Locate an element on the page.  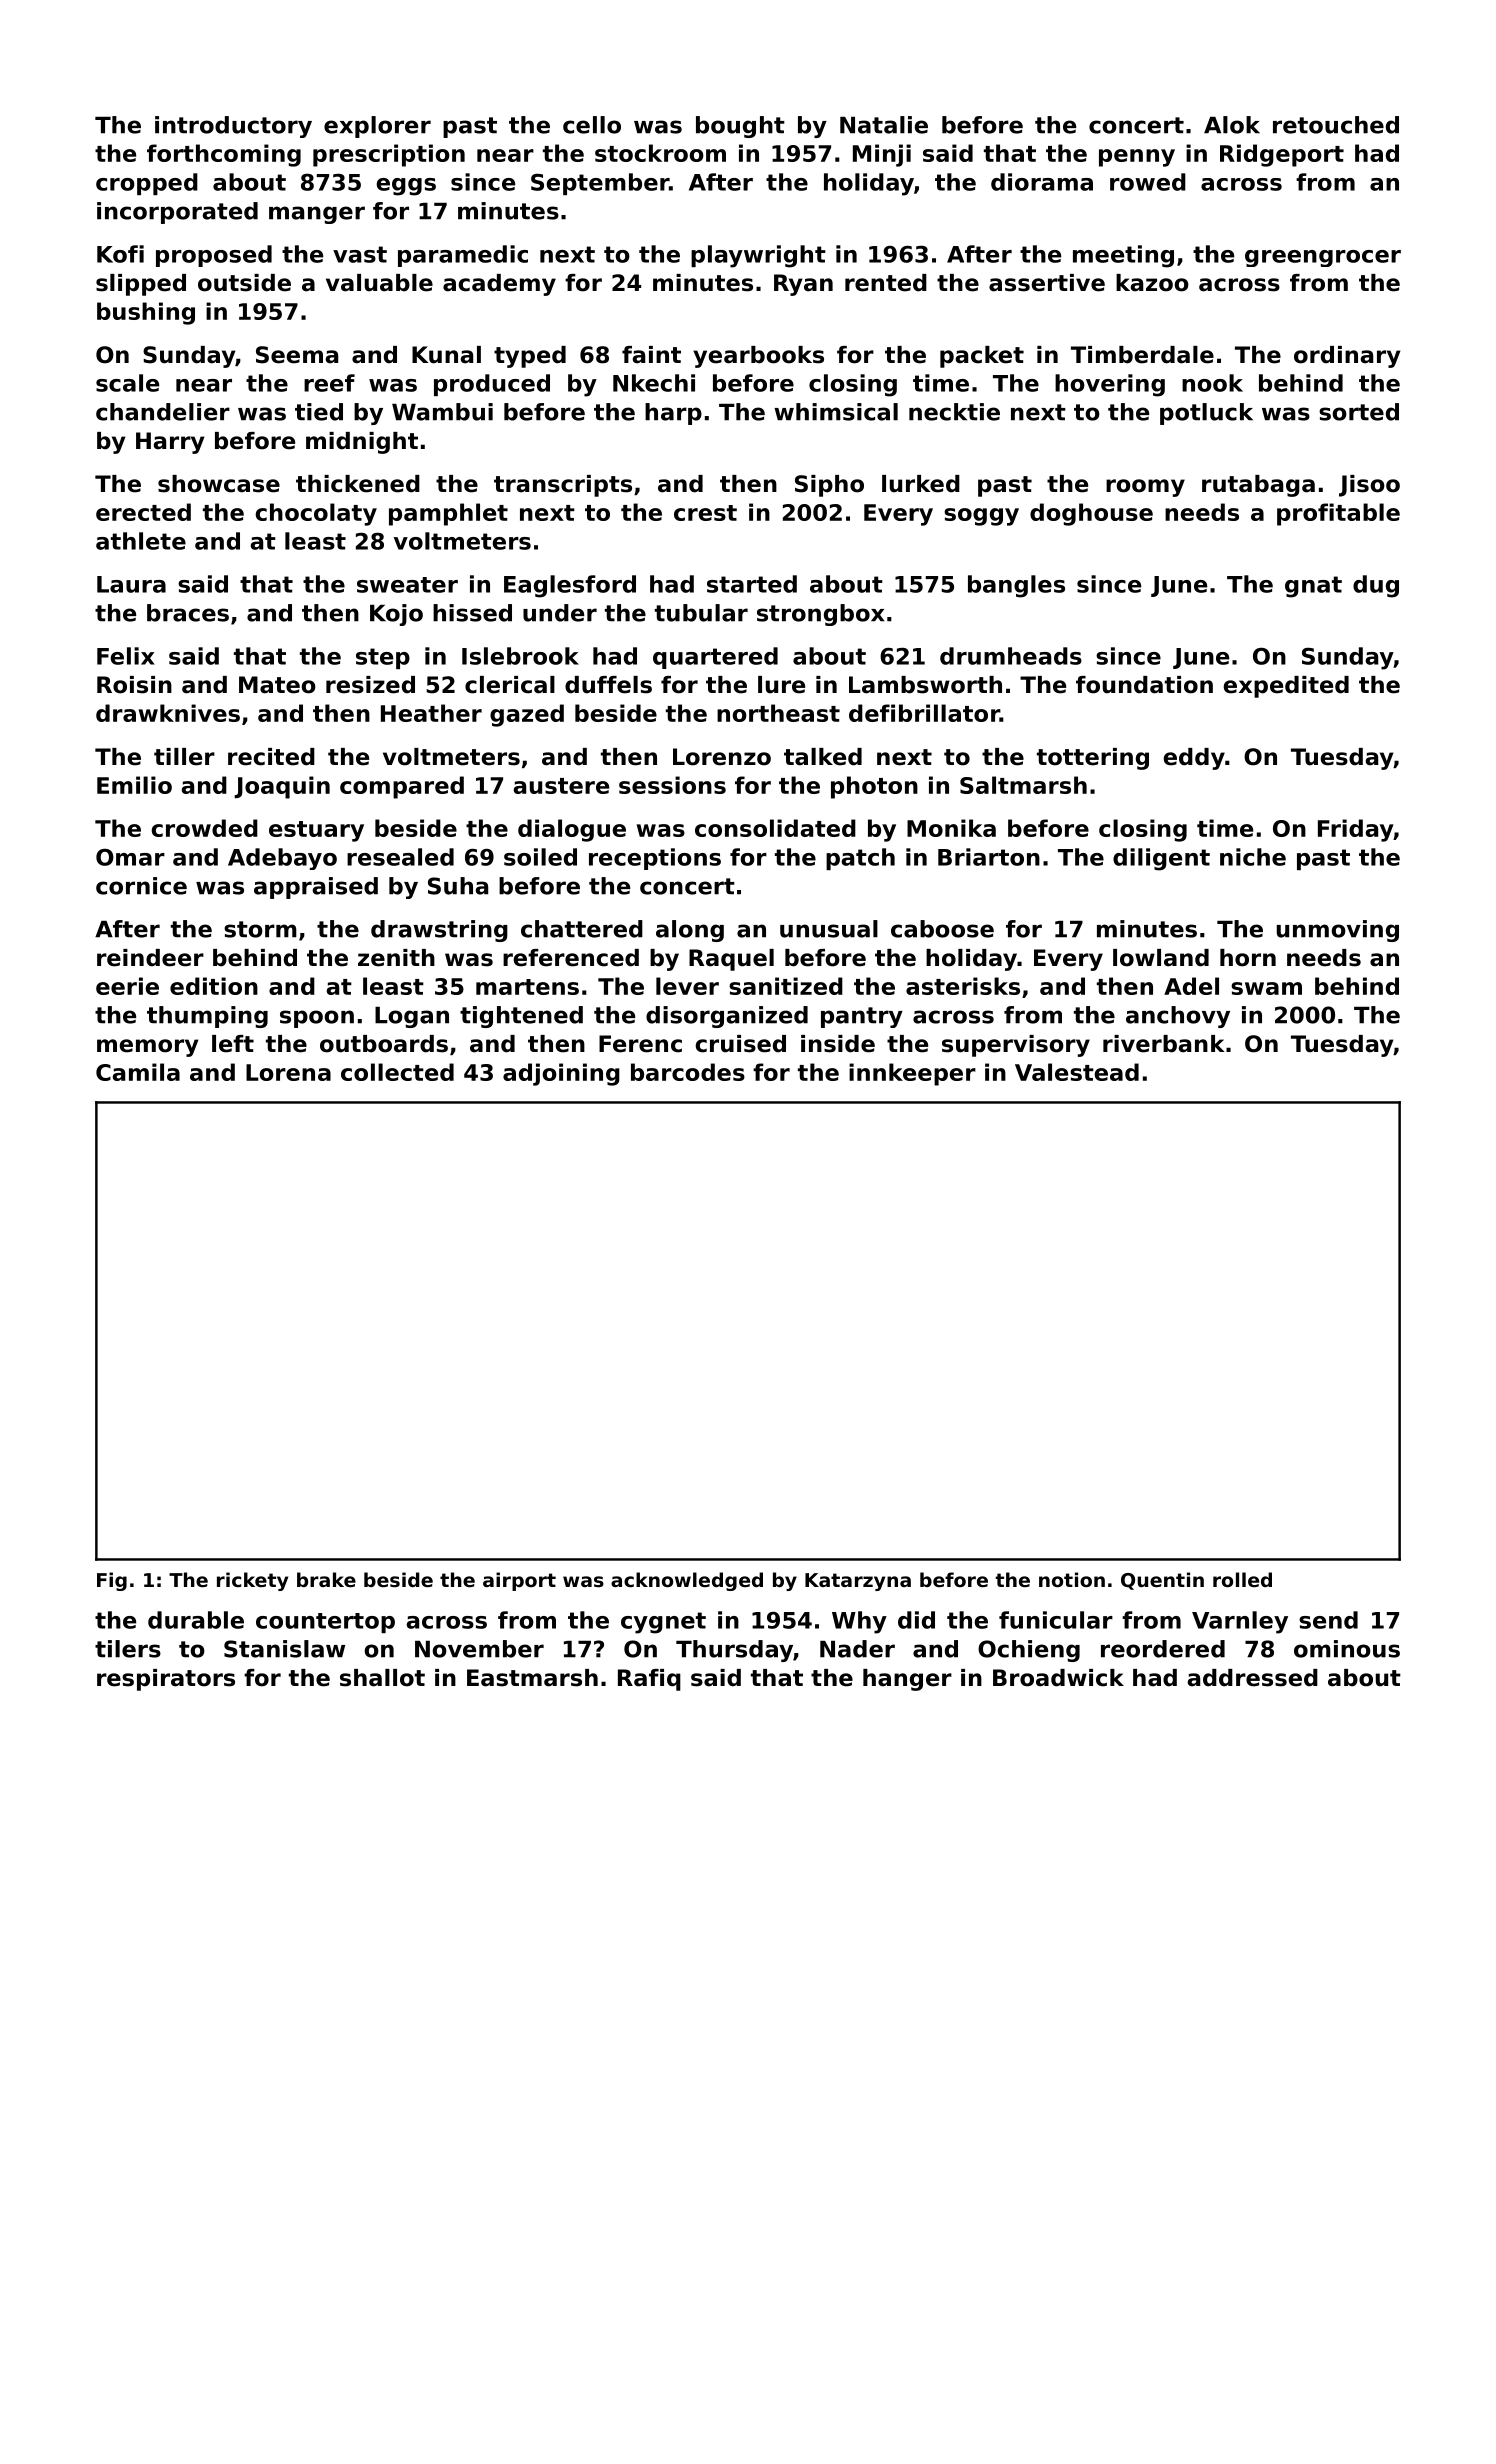
swam is located at coordinates (1266, 988).
